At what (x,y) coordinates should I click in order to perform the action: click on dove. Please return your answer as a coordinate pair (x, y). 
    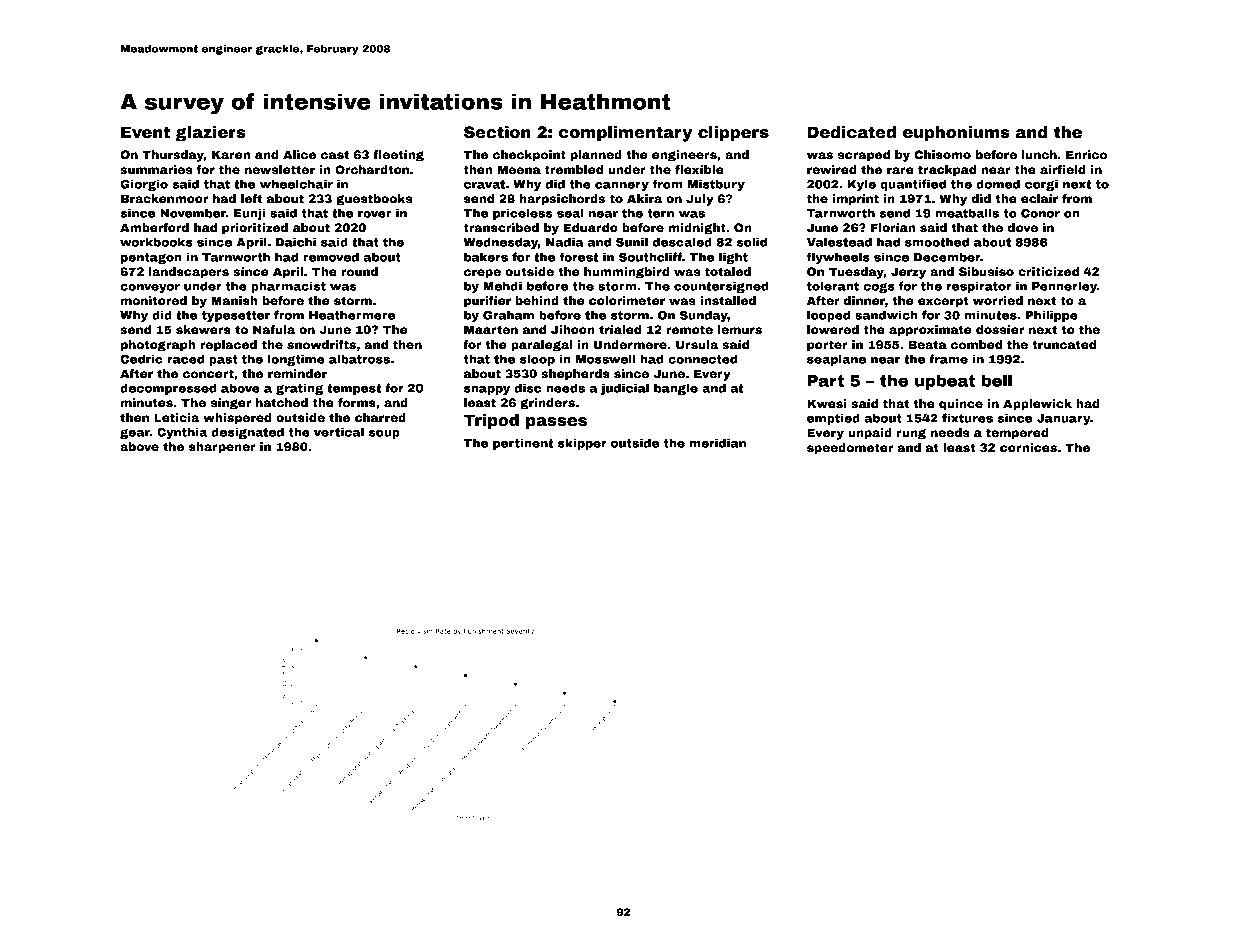
    Looking at the image, I should click on (1023, 227).
